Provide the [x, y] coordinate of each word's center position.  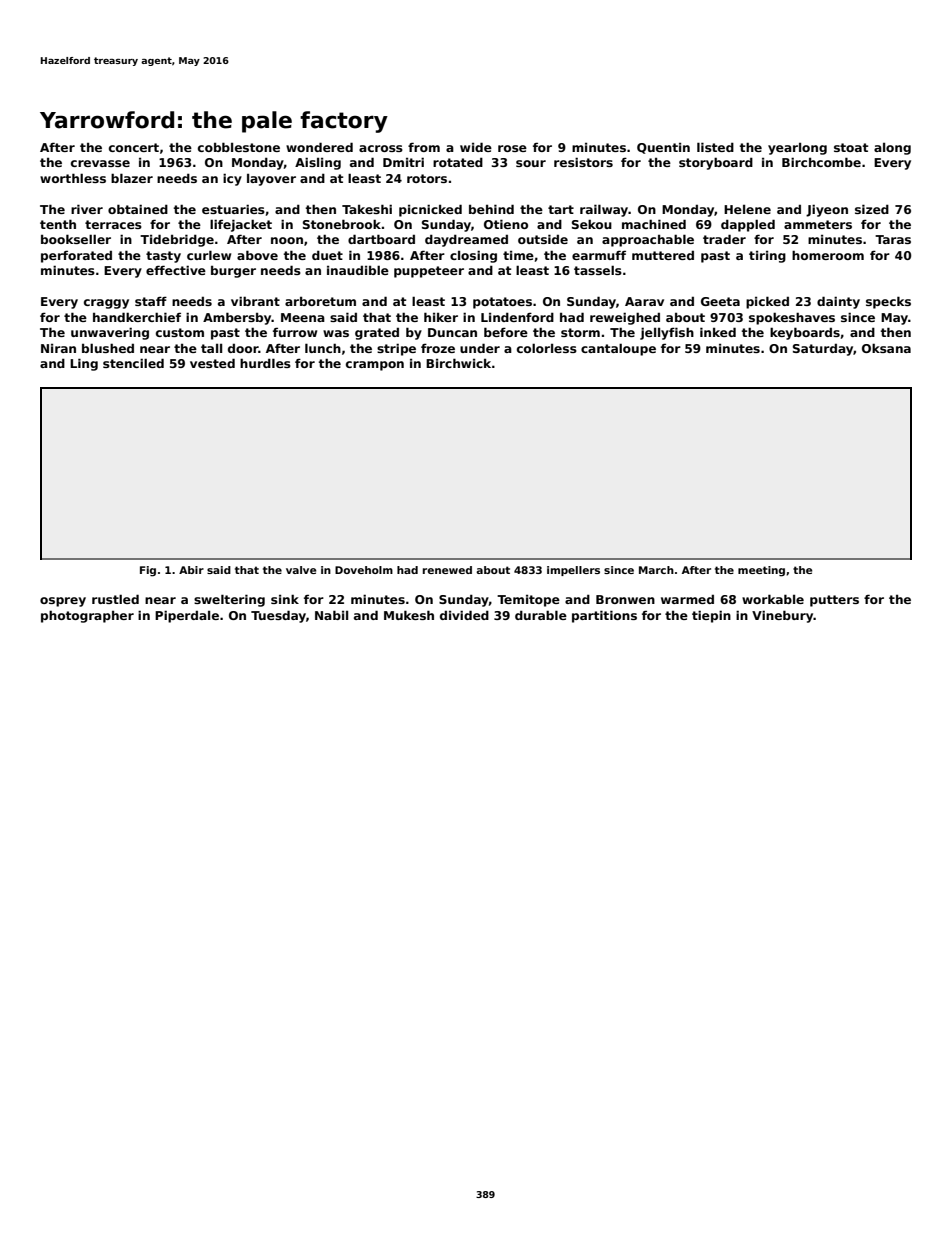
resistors [583, 162]
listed [715, 147]
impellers [573, 571]
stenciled [133, 363]
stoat [851, 147]
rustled [115, 599]
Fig [148, 571]
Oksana [886, 348]
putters [834, 601]
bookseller [76, 239]
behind [491, 209]
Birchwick [458, 363]
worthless [73, 178]
